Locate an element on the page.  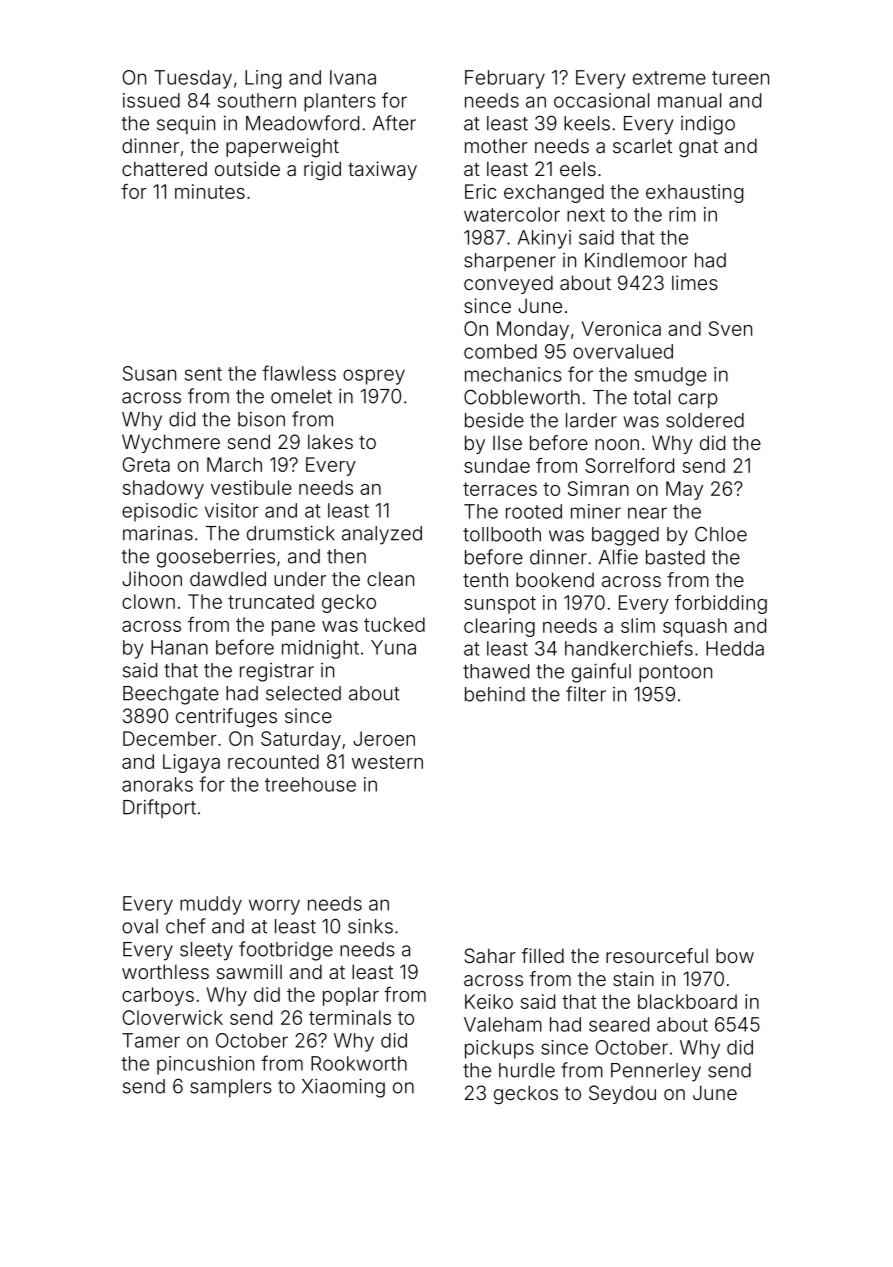
Chloe is located at coordinates (721, 534).
